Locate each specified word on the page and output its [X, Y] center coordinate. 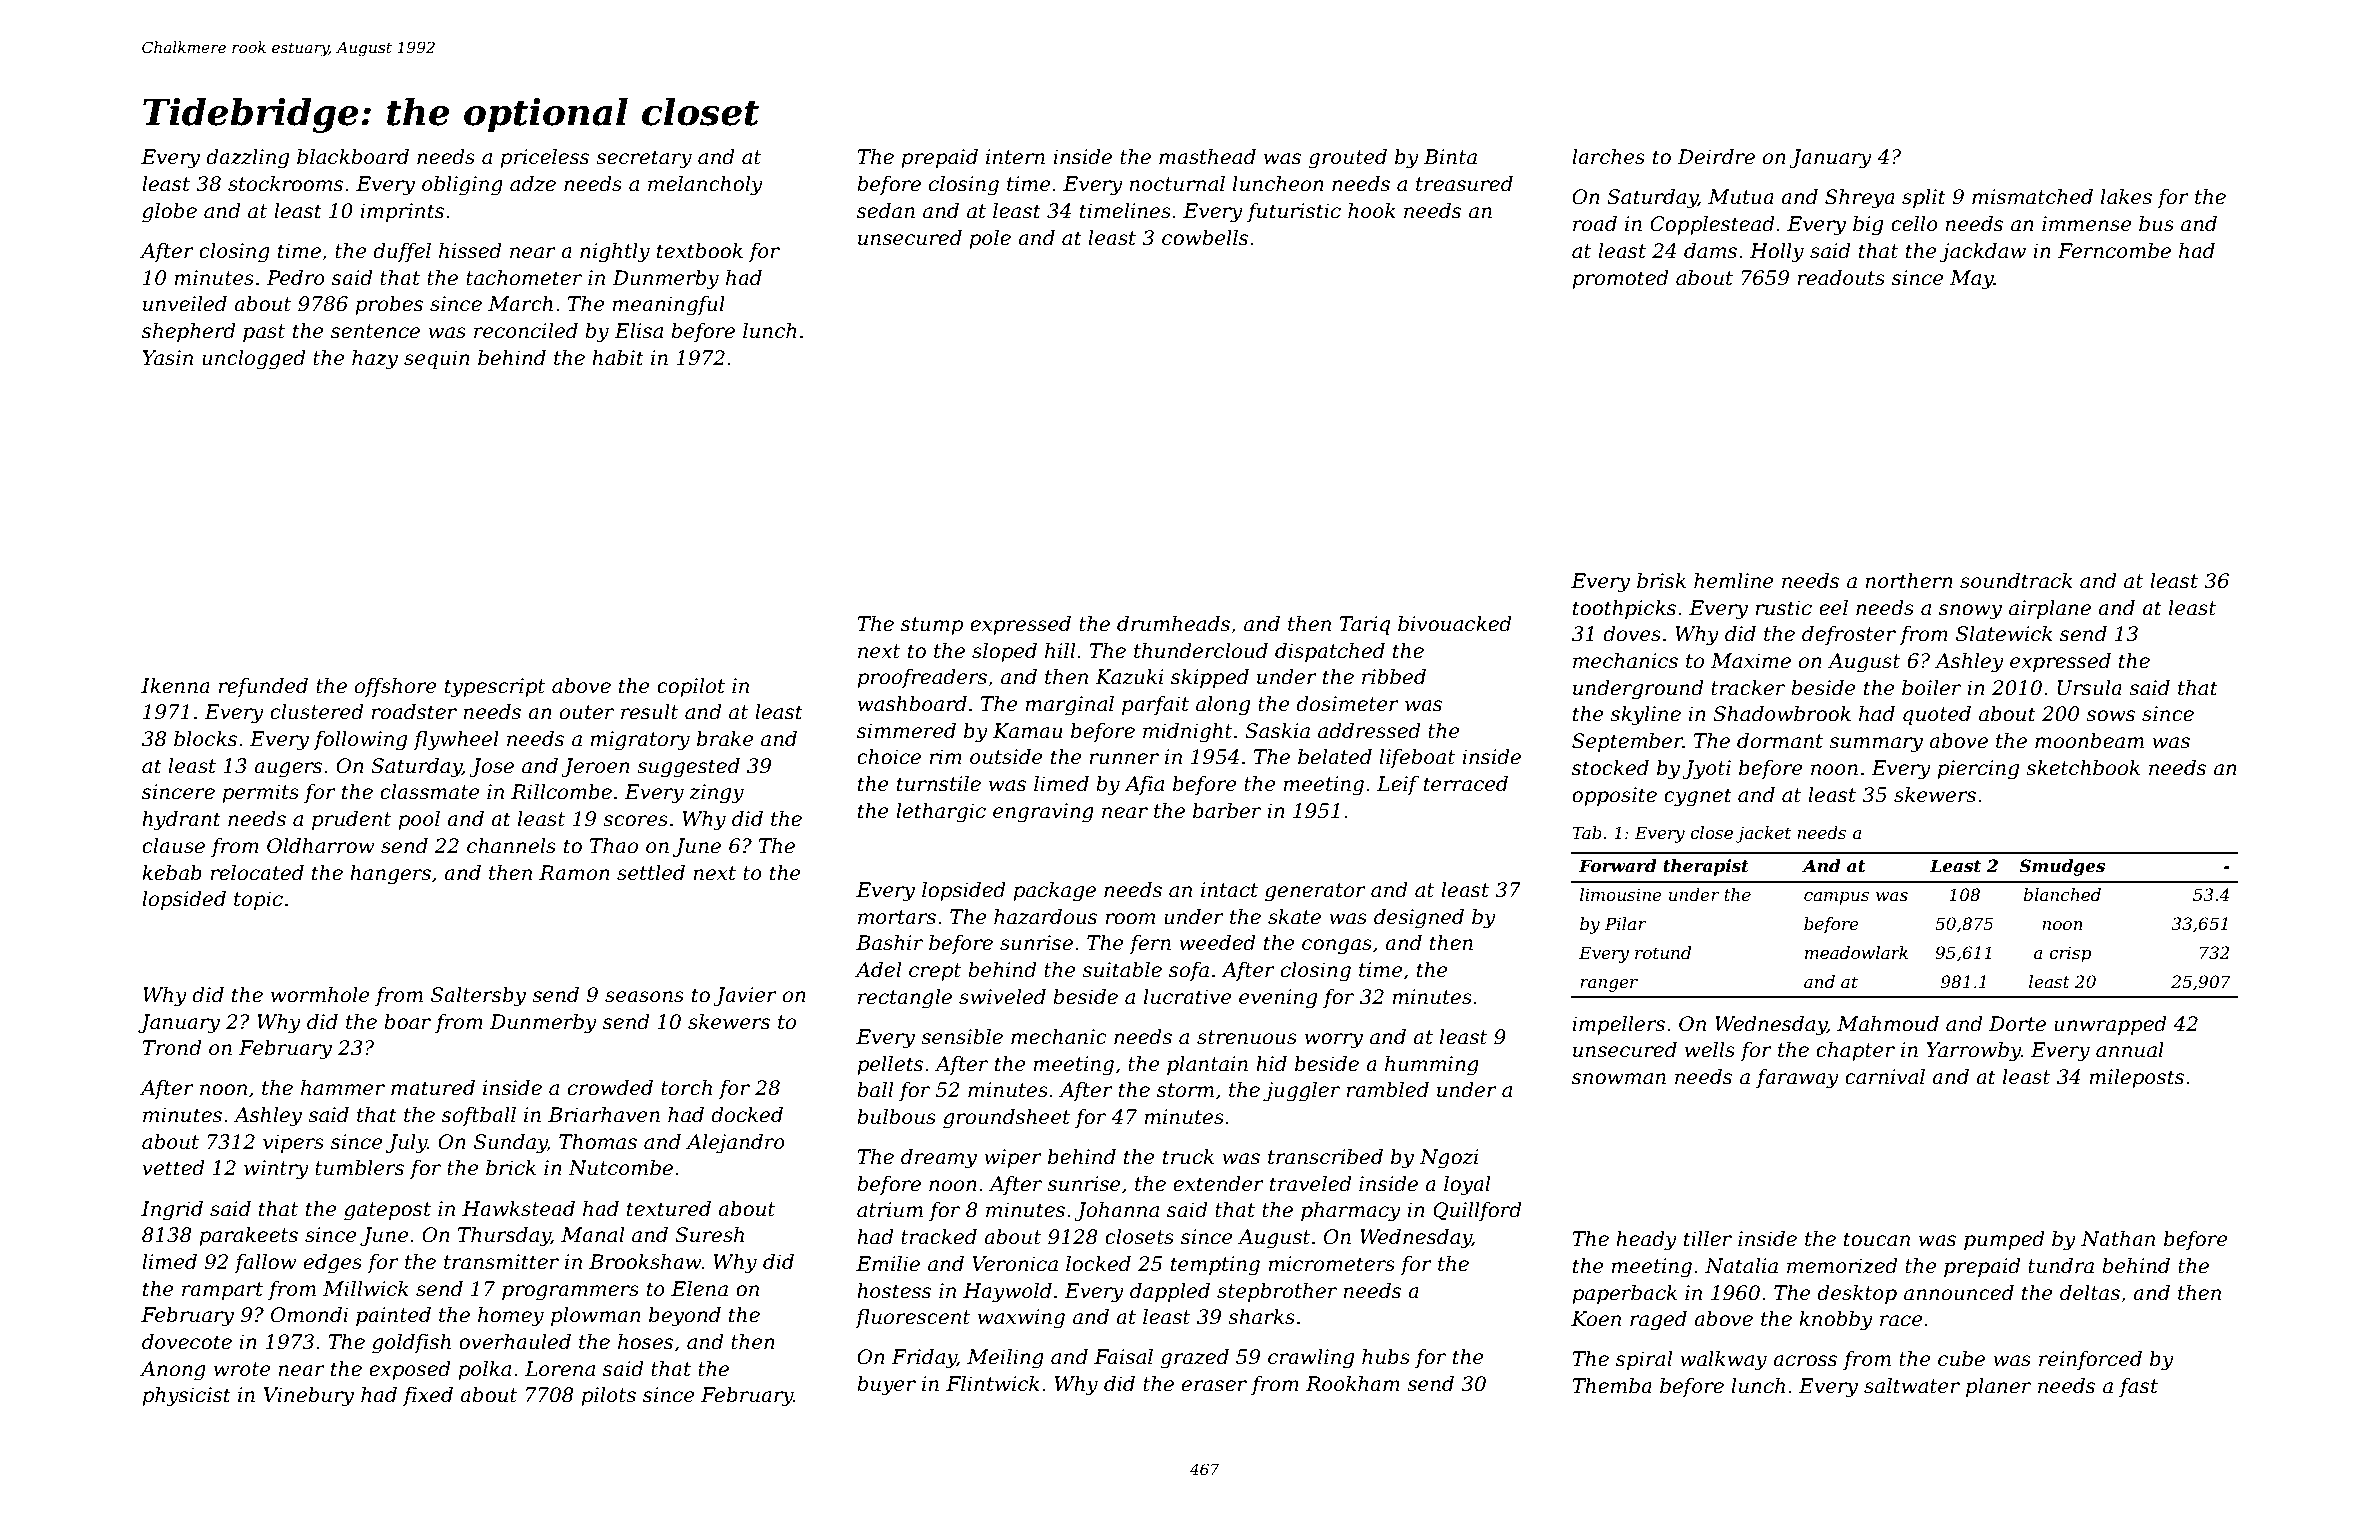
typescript [495, 688]
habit [618, 358]
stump [932, 626]
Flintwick [993, 1384]
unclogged [254, 360]
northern [1909, 581]
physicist [186, 1397]
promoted [1620, 279]
